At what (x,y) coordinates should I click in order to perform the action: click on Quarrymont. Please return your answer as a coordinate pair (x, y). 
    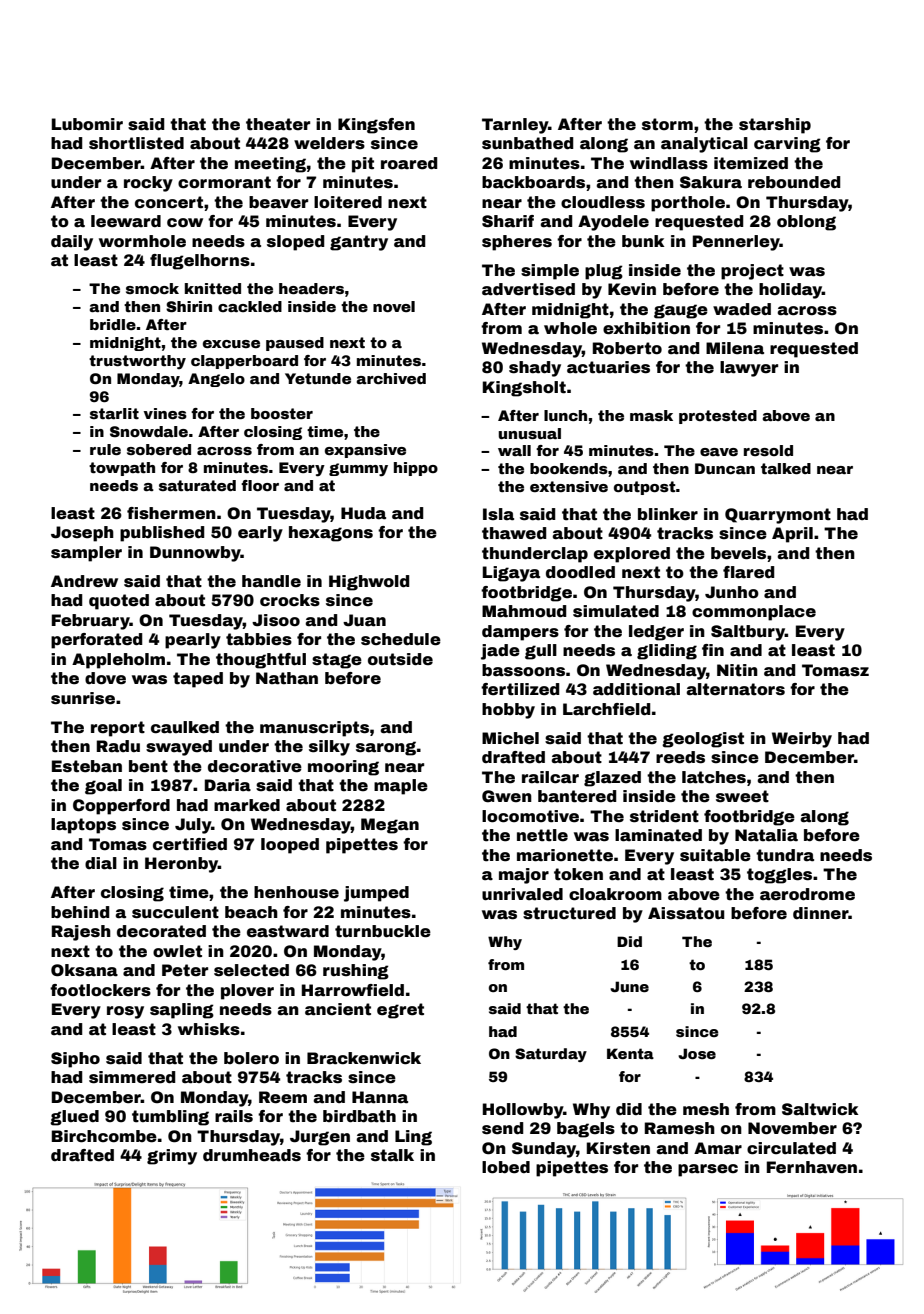
    Looking at the image, I should click on (778, 516).
